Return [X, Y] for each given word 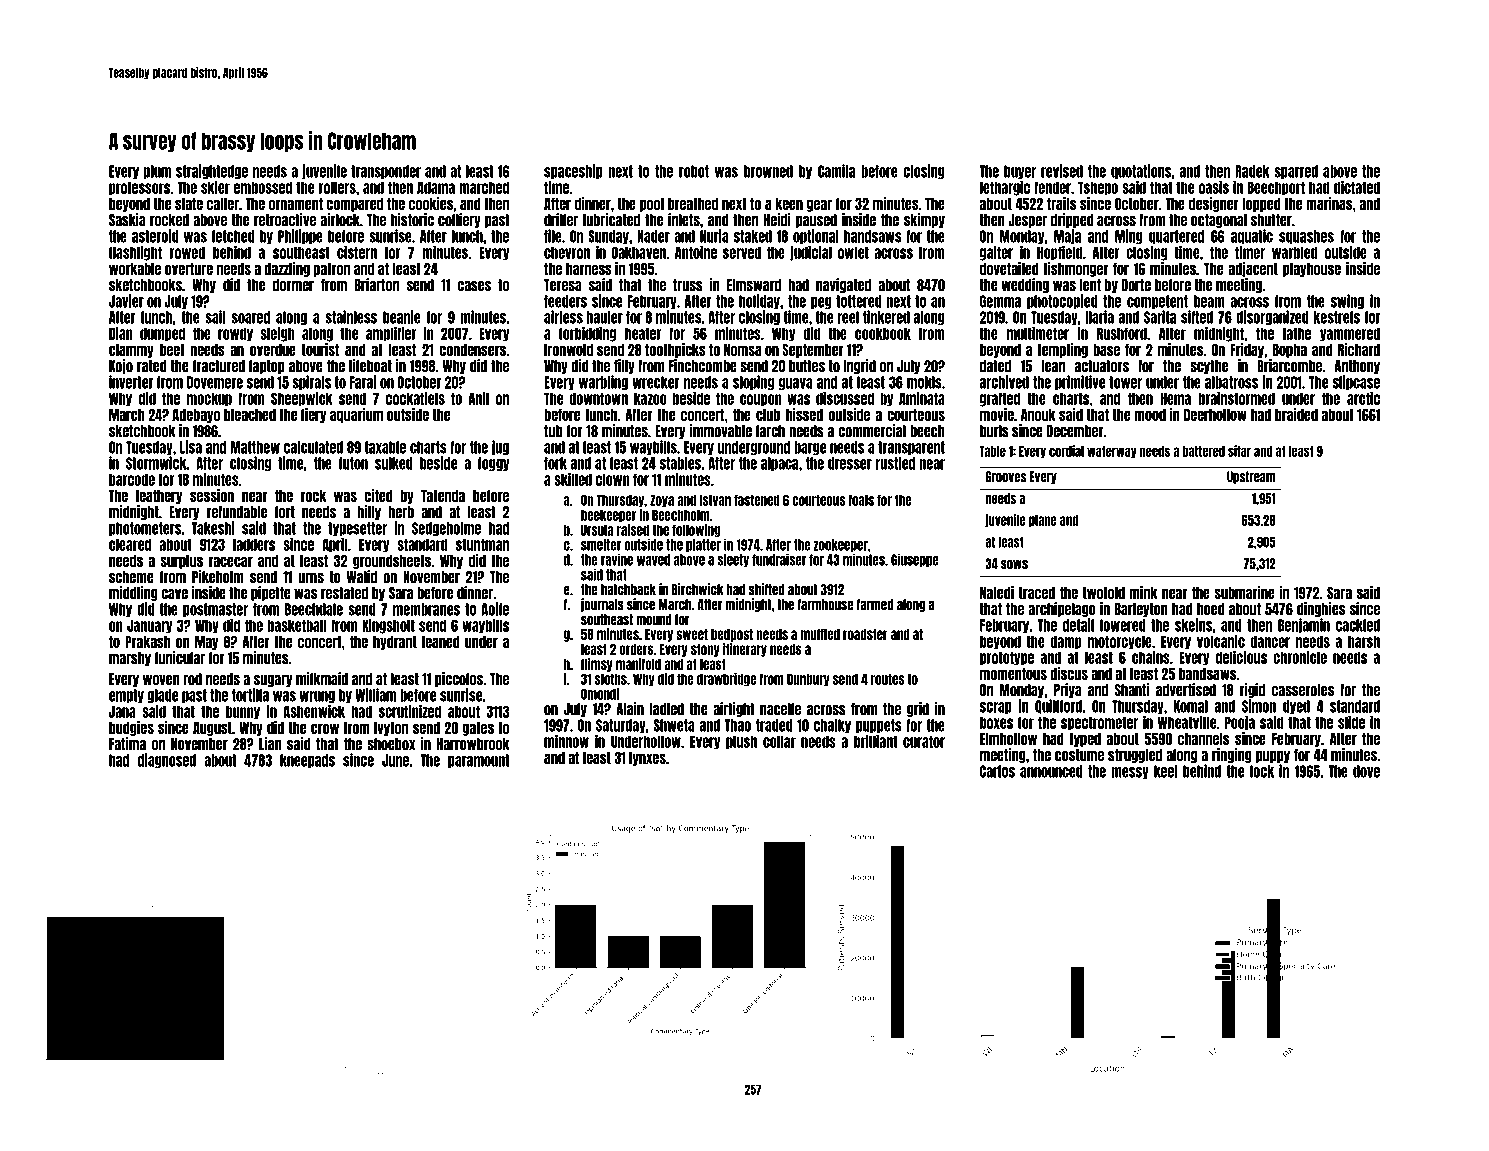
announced [1051, 771]
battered [1203, 451]
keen [789, 204]
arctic [1363, 398]
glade [162, 696]
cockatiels [415, 398]
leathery [159, 497]
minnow [566, 741]
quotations [1141, 171]
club [768, 415]
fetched [233, 236]
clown [613, 479]
